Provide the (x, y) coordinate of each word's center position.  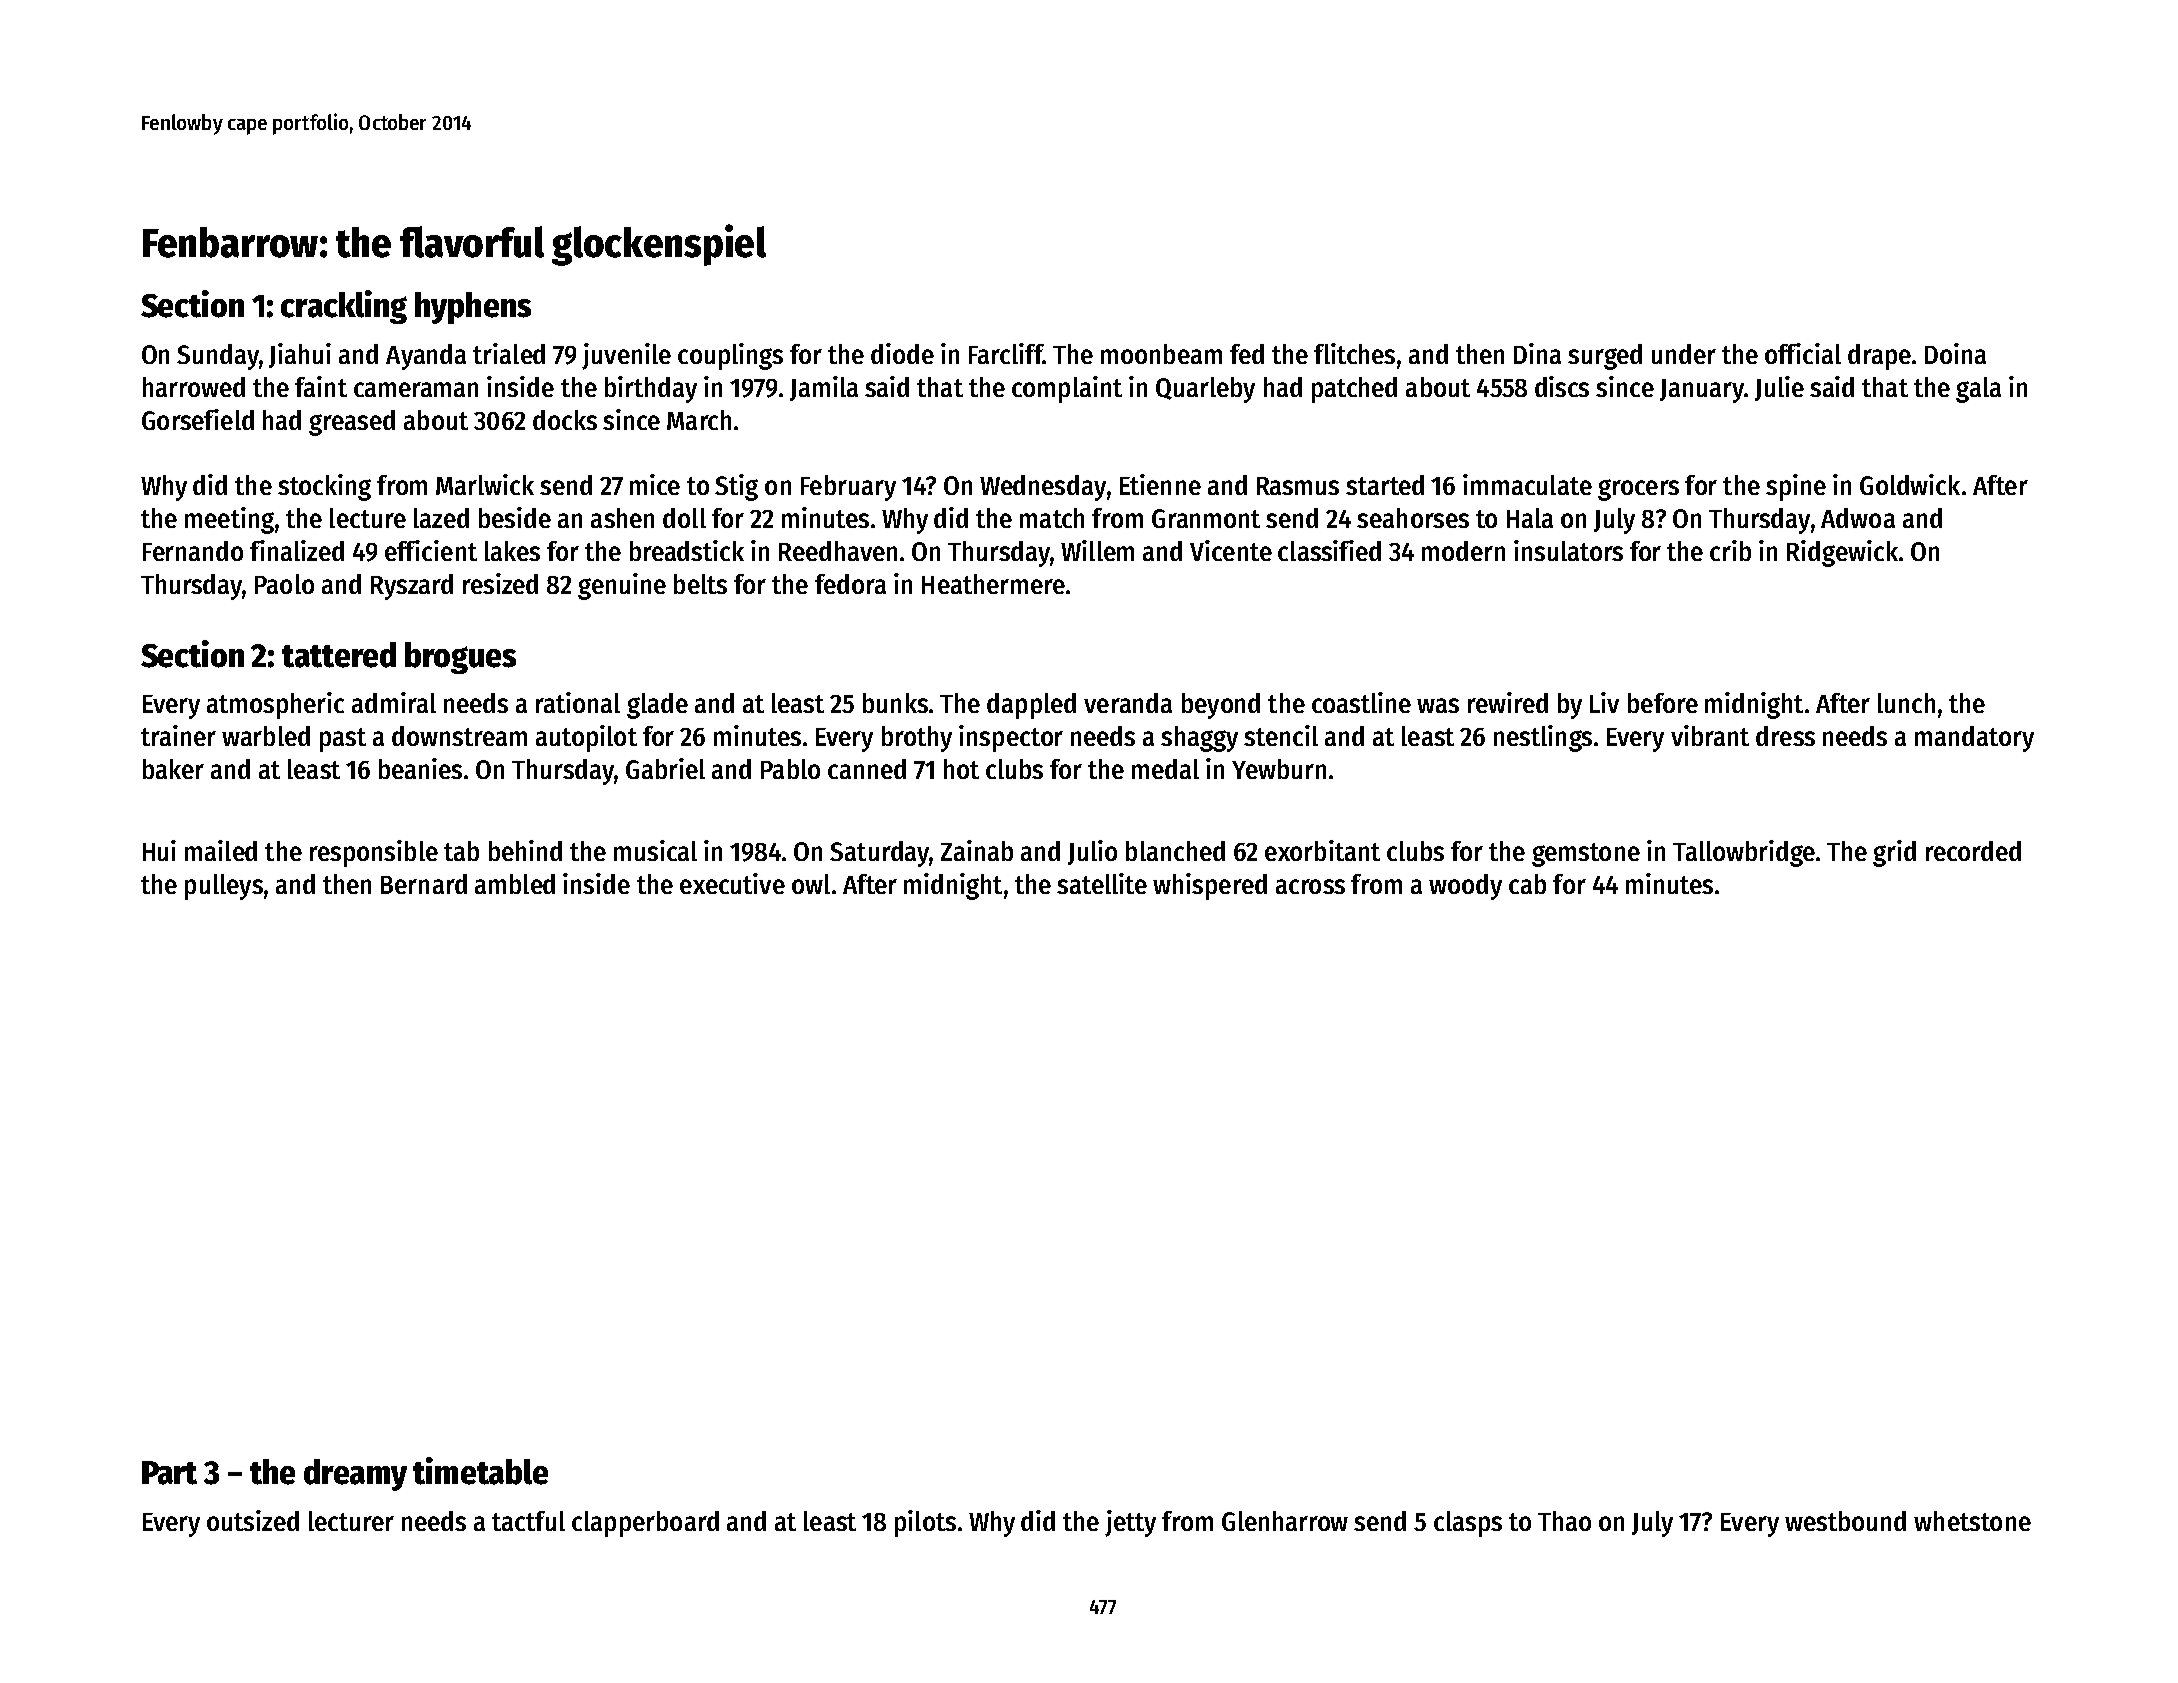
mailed (221, 850)
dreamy (355, 1475)
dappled (1031, 706)
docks (565, 420)
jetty (1130, 1523)
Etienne (1160, 484)
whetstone (1972, 1521)
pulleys (224, 887)
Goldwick (1910, 484)
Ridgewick (1842, 553)
